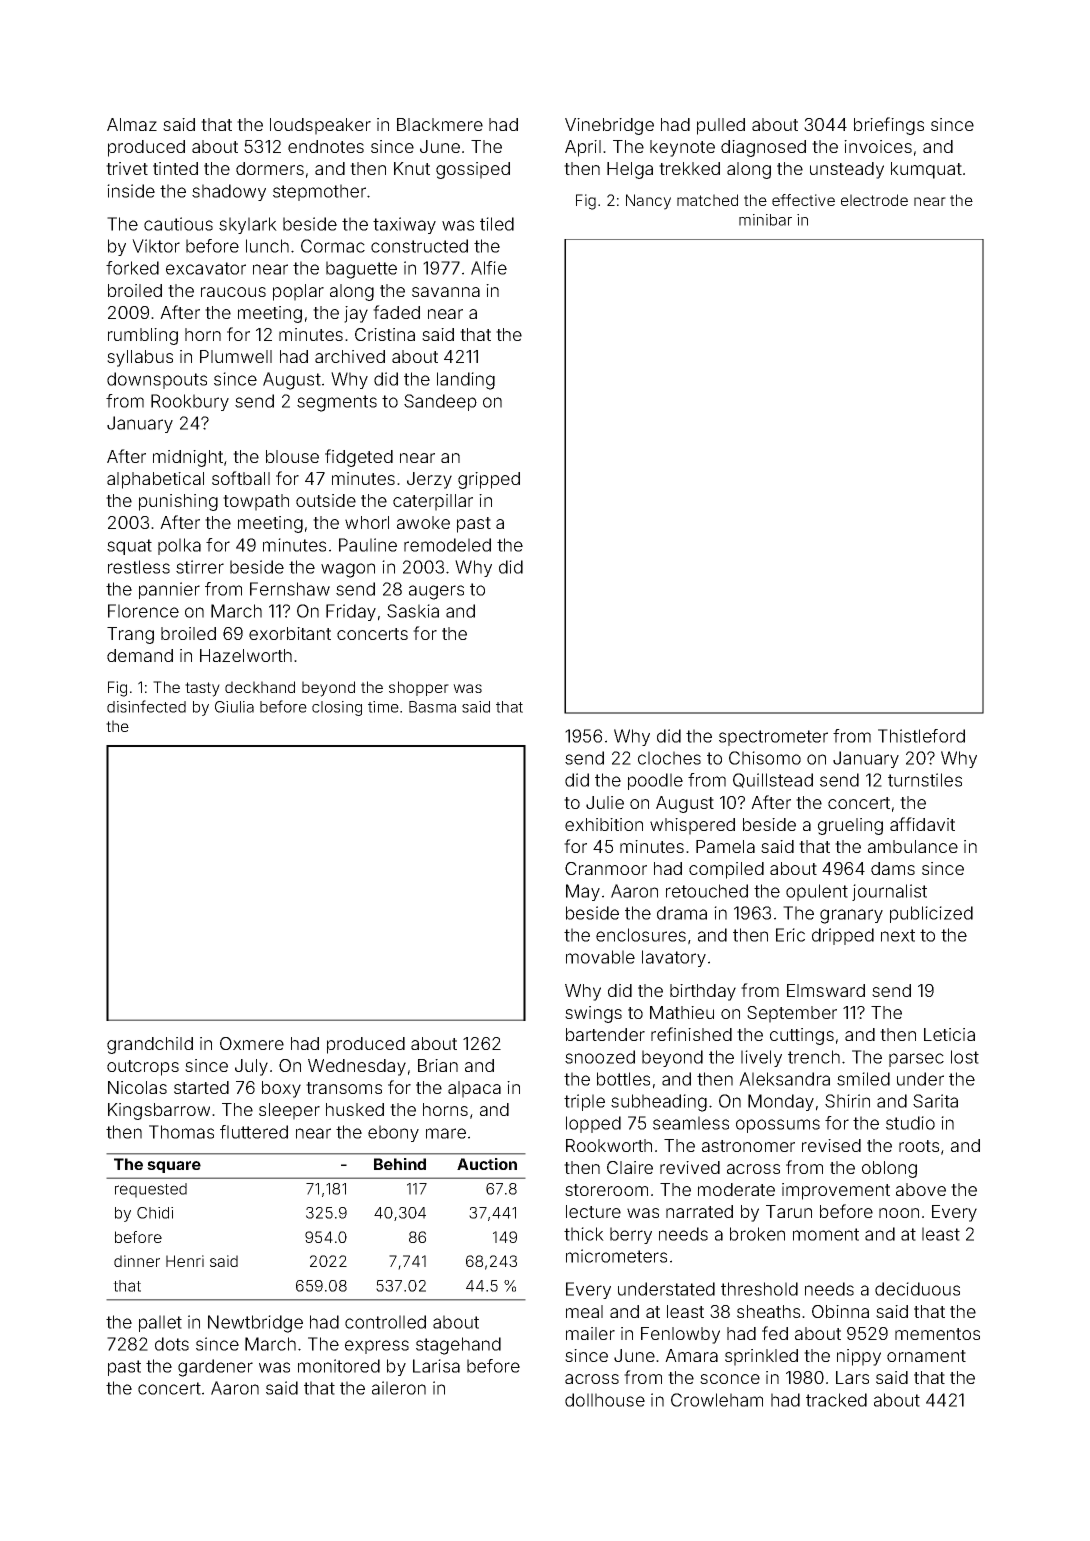 The height and width of the document is (1541, 1090). What do you see at coordinates (446, 292) in the document?
I see `savanna` at bounding box center [446, 292].
